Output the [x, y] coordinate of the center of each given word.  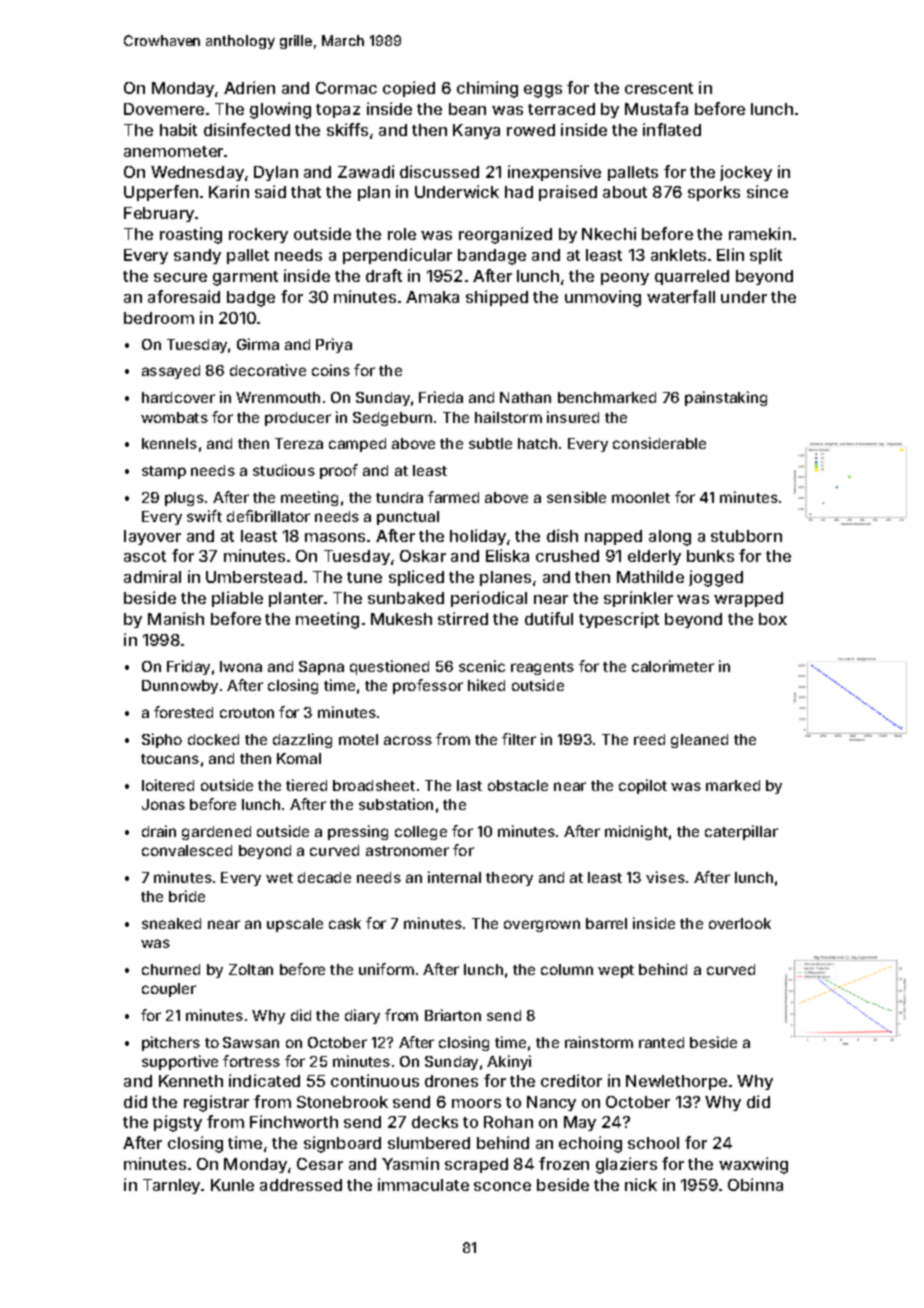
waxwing [753, 1165]
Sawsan [251, 1042]
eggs [543, 91]
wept [616, 971]
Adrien [249, 87]
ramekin [760, 233]
